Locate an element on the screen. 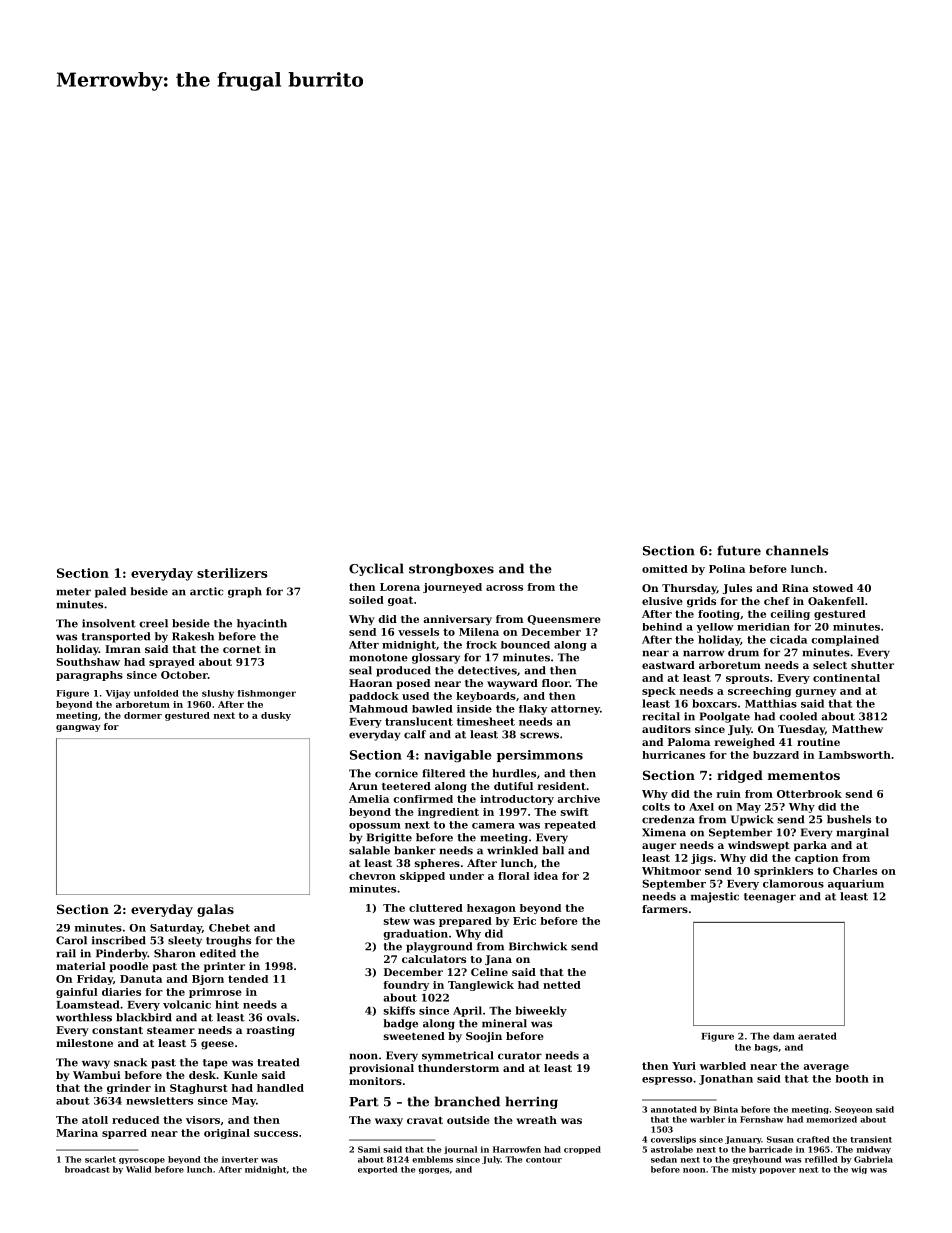  teenager is located at coordinates (770, 898).
